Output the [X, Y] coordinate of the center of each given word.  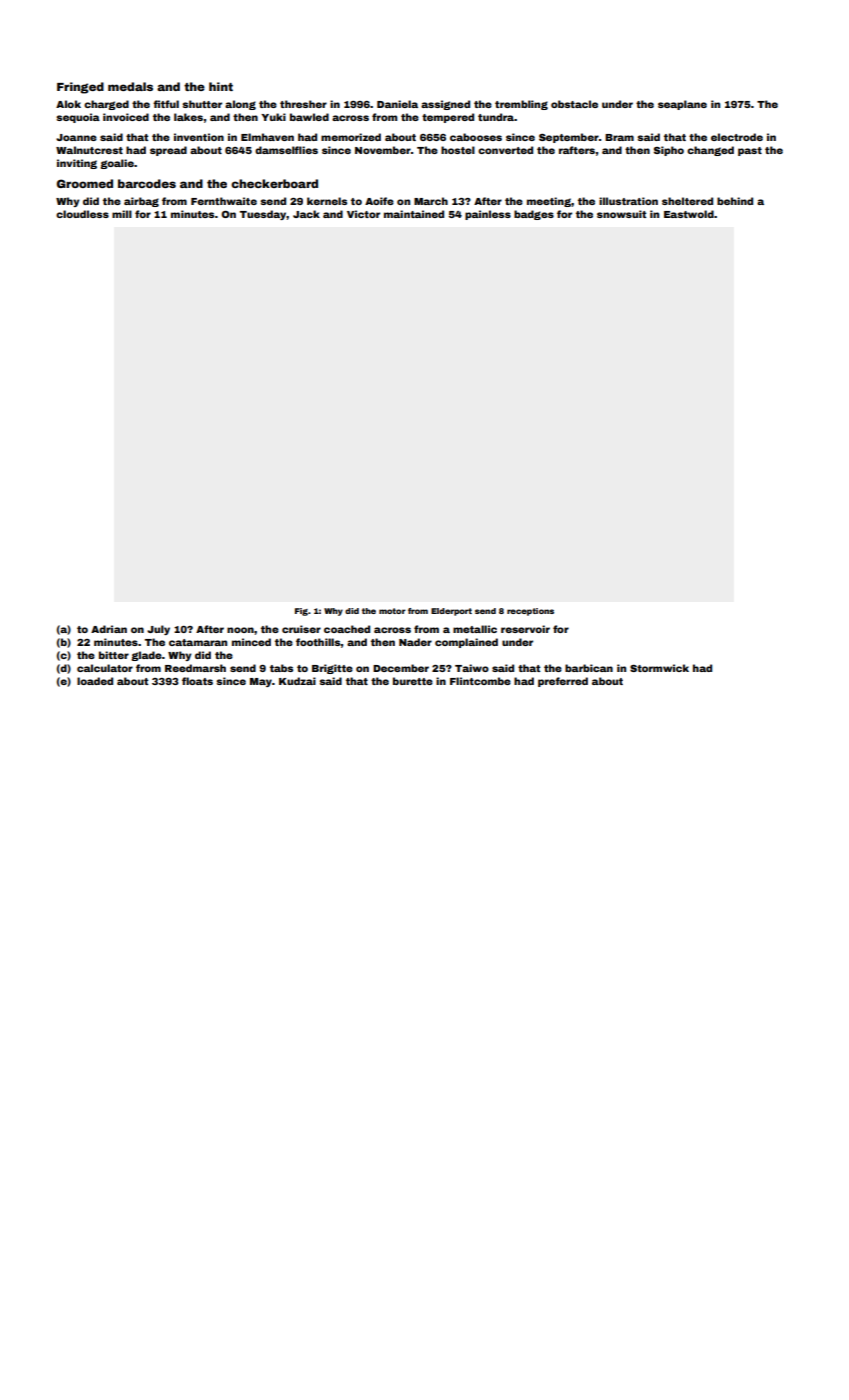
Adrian [109, 629]
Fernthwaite [224, 201]
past [750, 151]
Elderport [451, 612]
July [158, 630]
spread [168, 151]
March [431, 201]
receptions [530, 612]
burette [413, 681]
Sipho [669, 151]
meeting [549, 202]
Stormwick [659, 668]
